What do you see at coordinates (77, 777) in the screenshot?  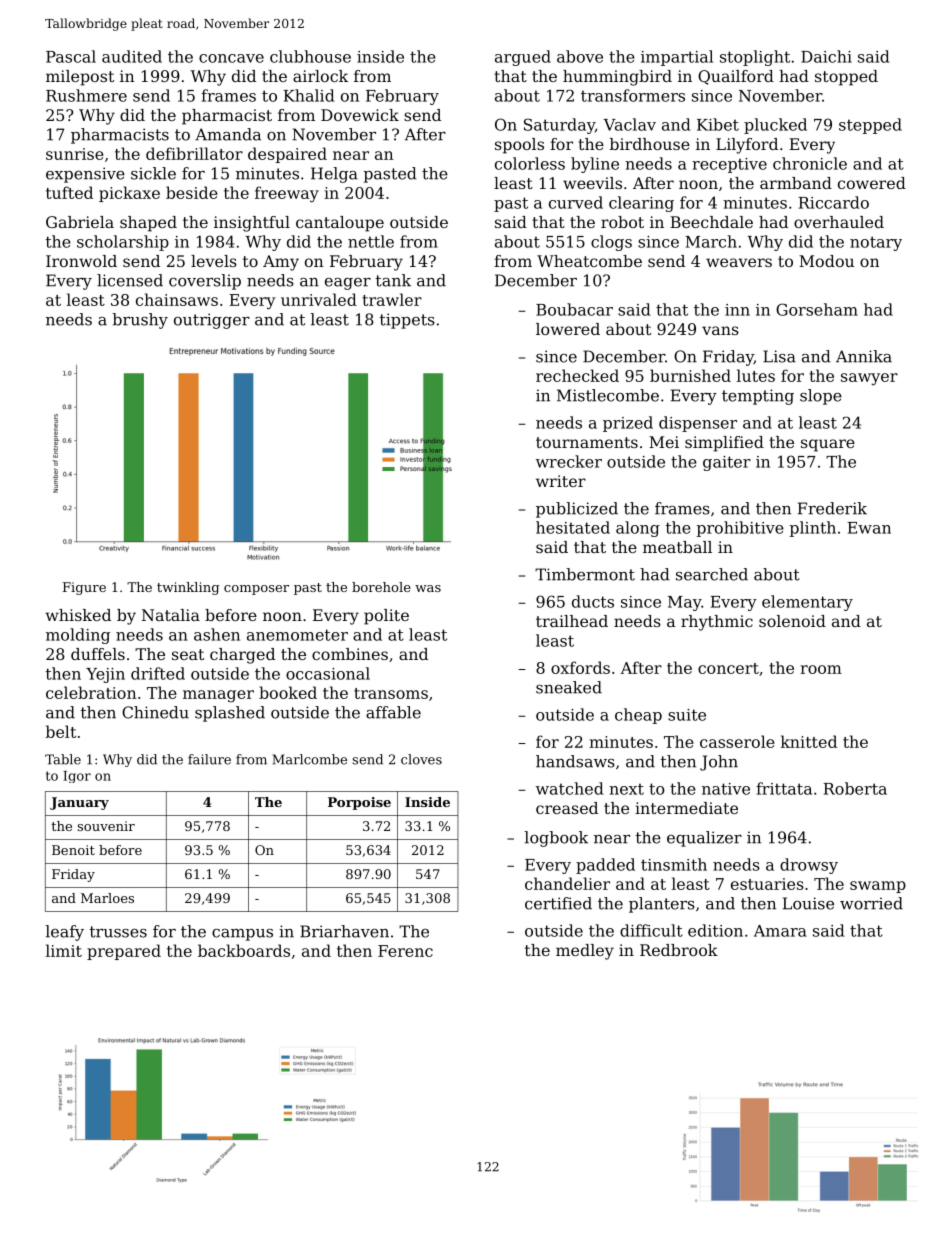 I see `Igor` at bounding box center [77, 777].
